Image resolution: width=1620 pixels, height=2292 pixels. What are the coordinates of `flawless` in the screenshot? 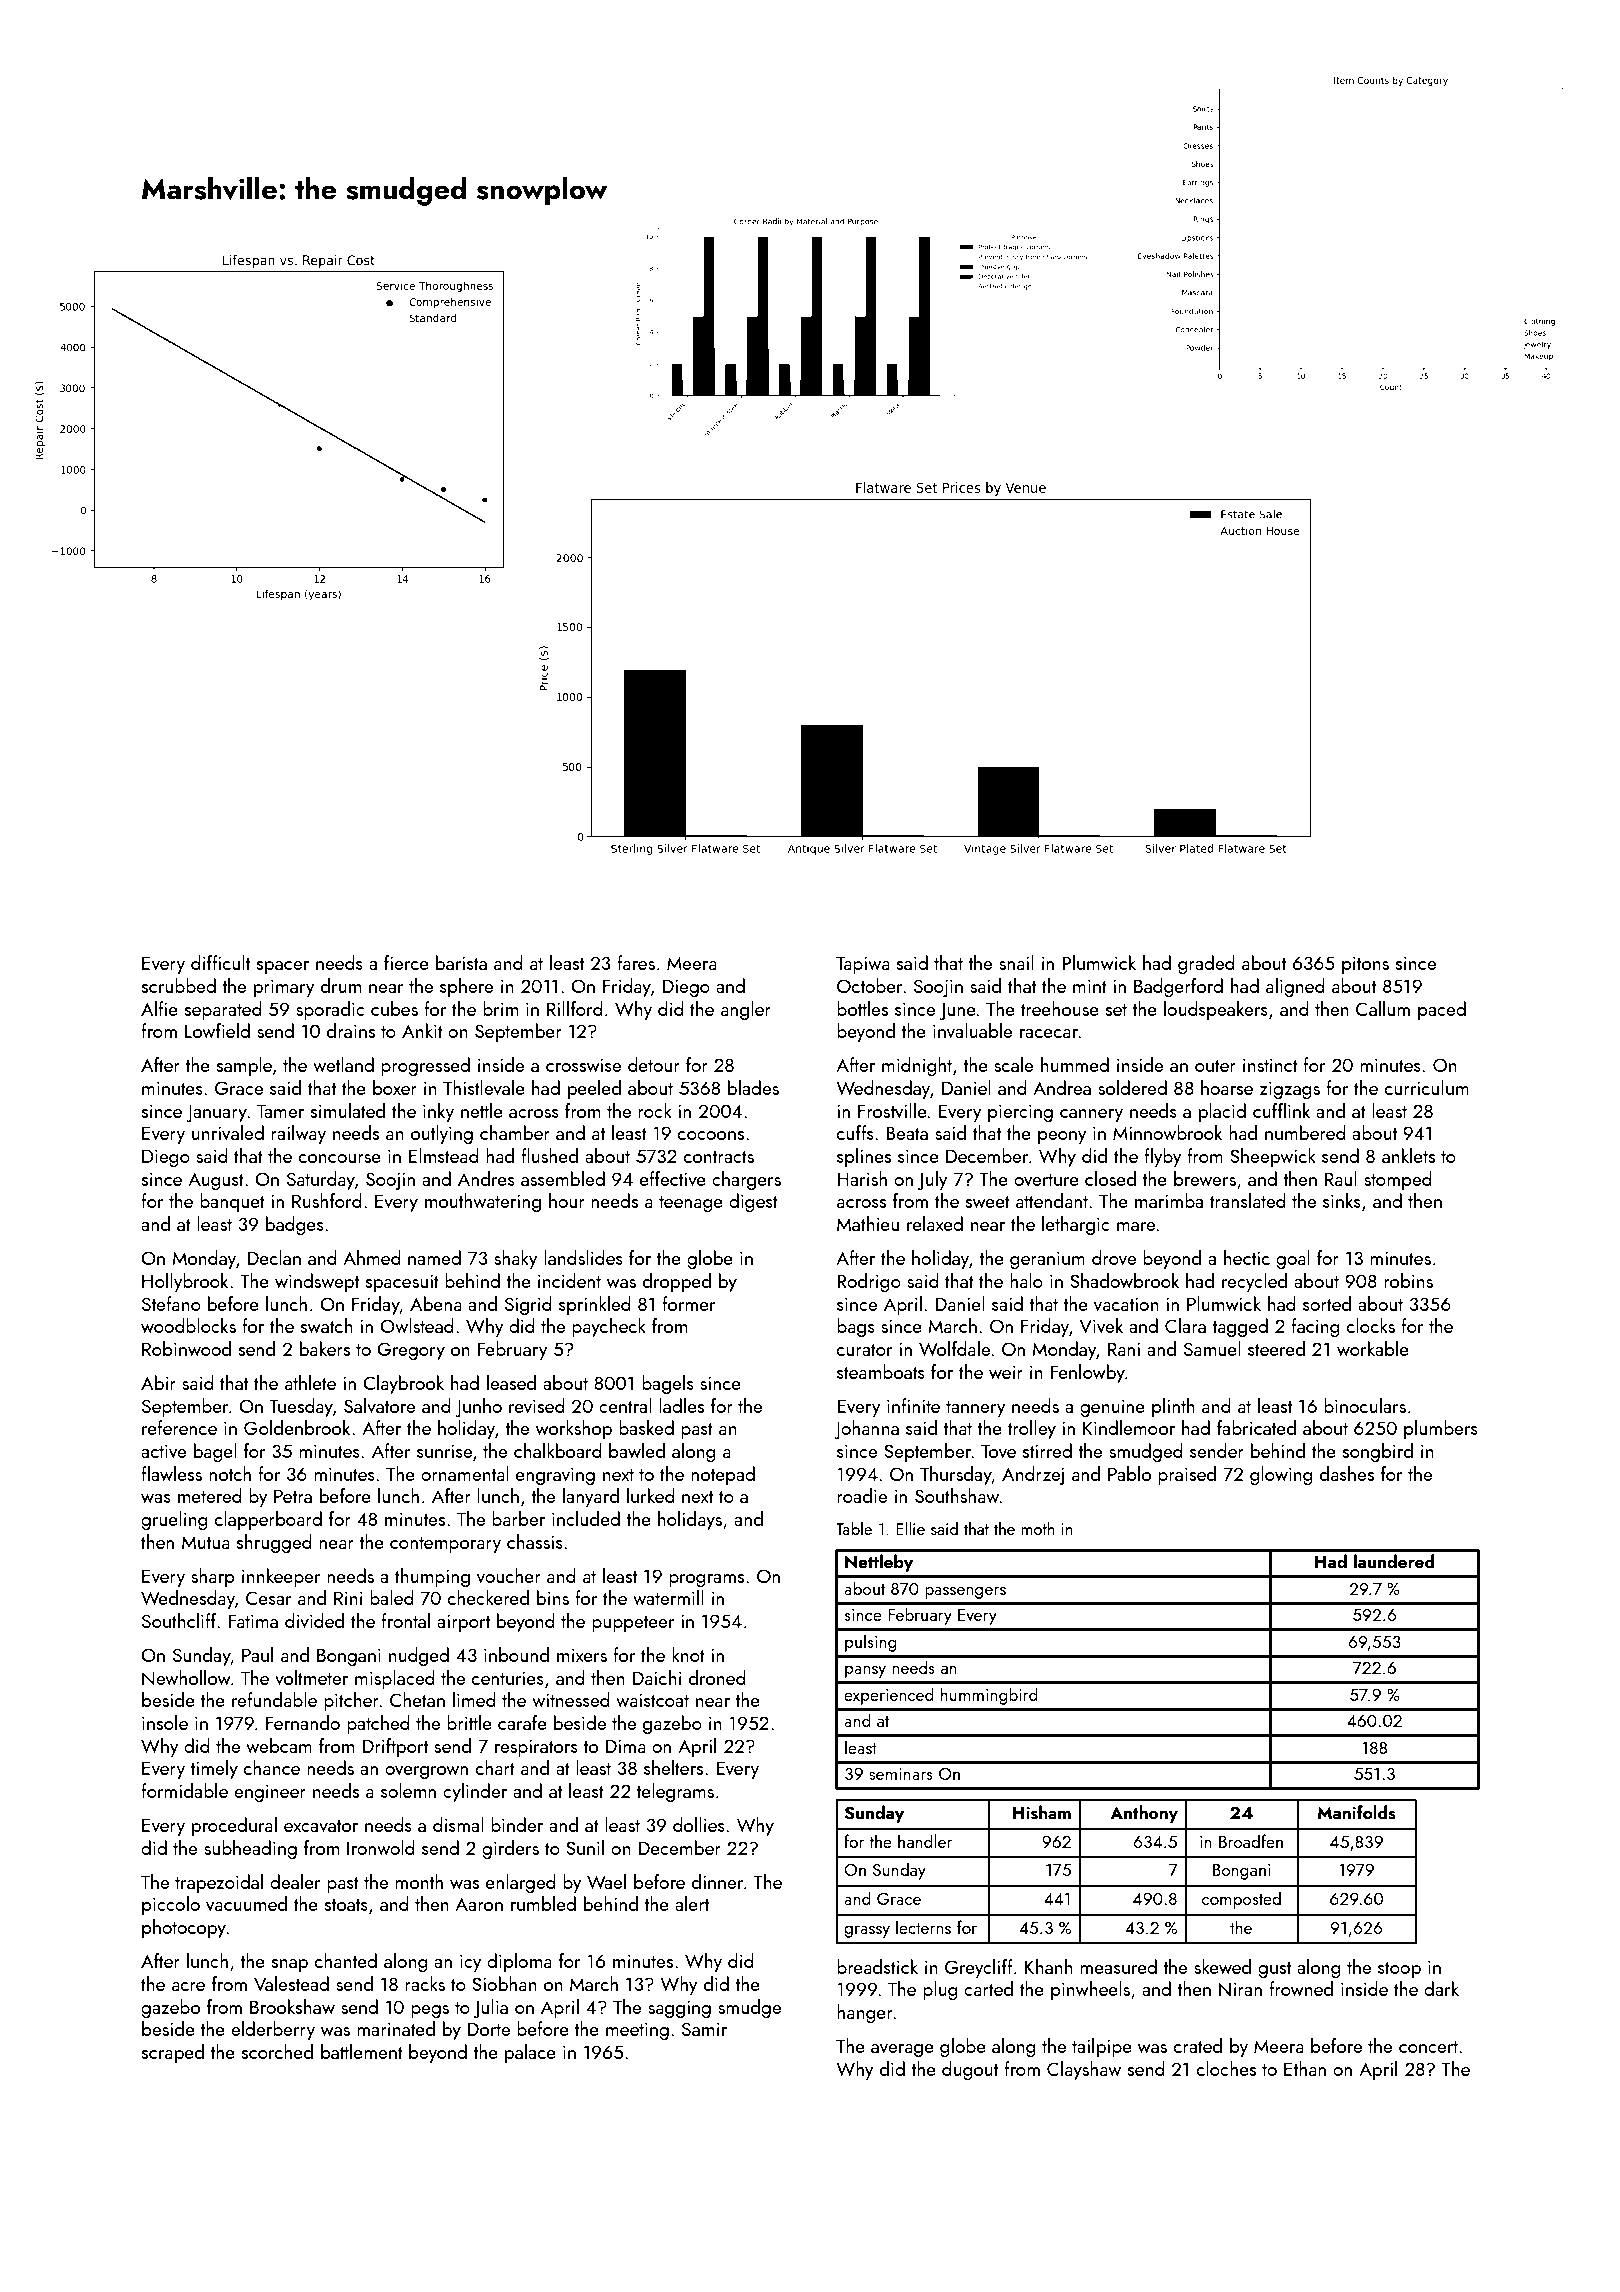 It's located at (171, 1473).
